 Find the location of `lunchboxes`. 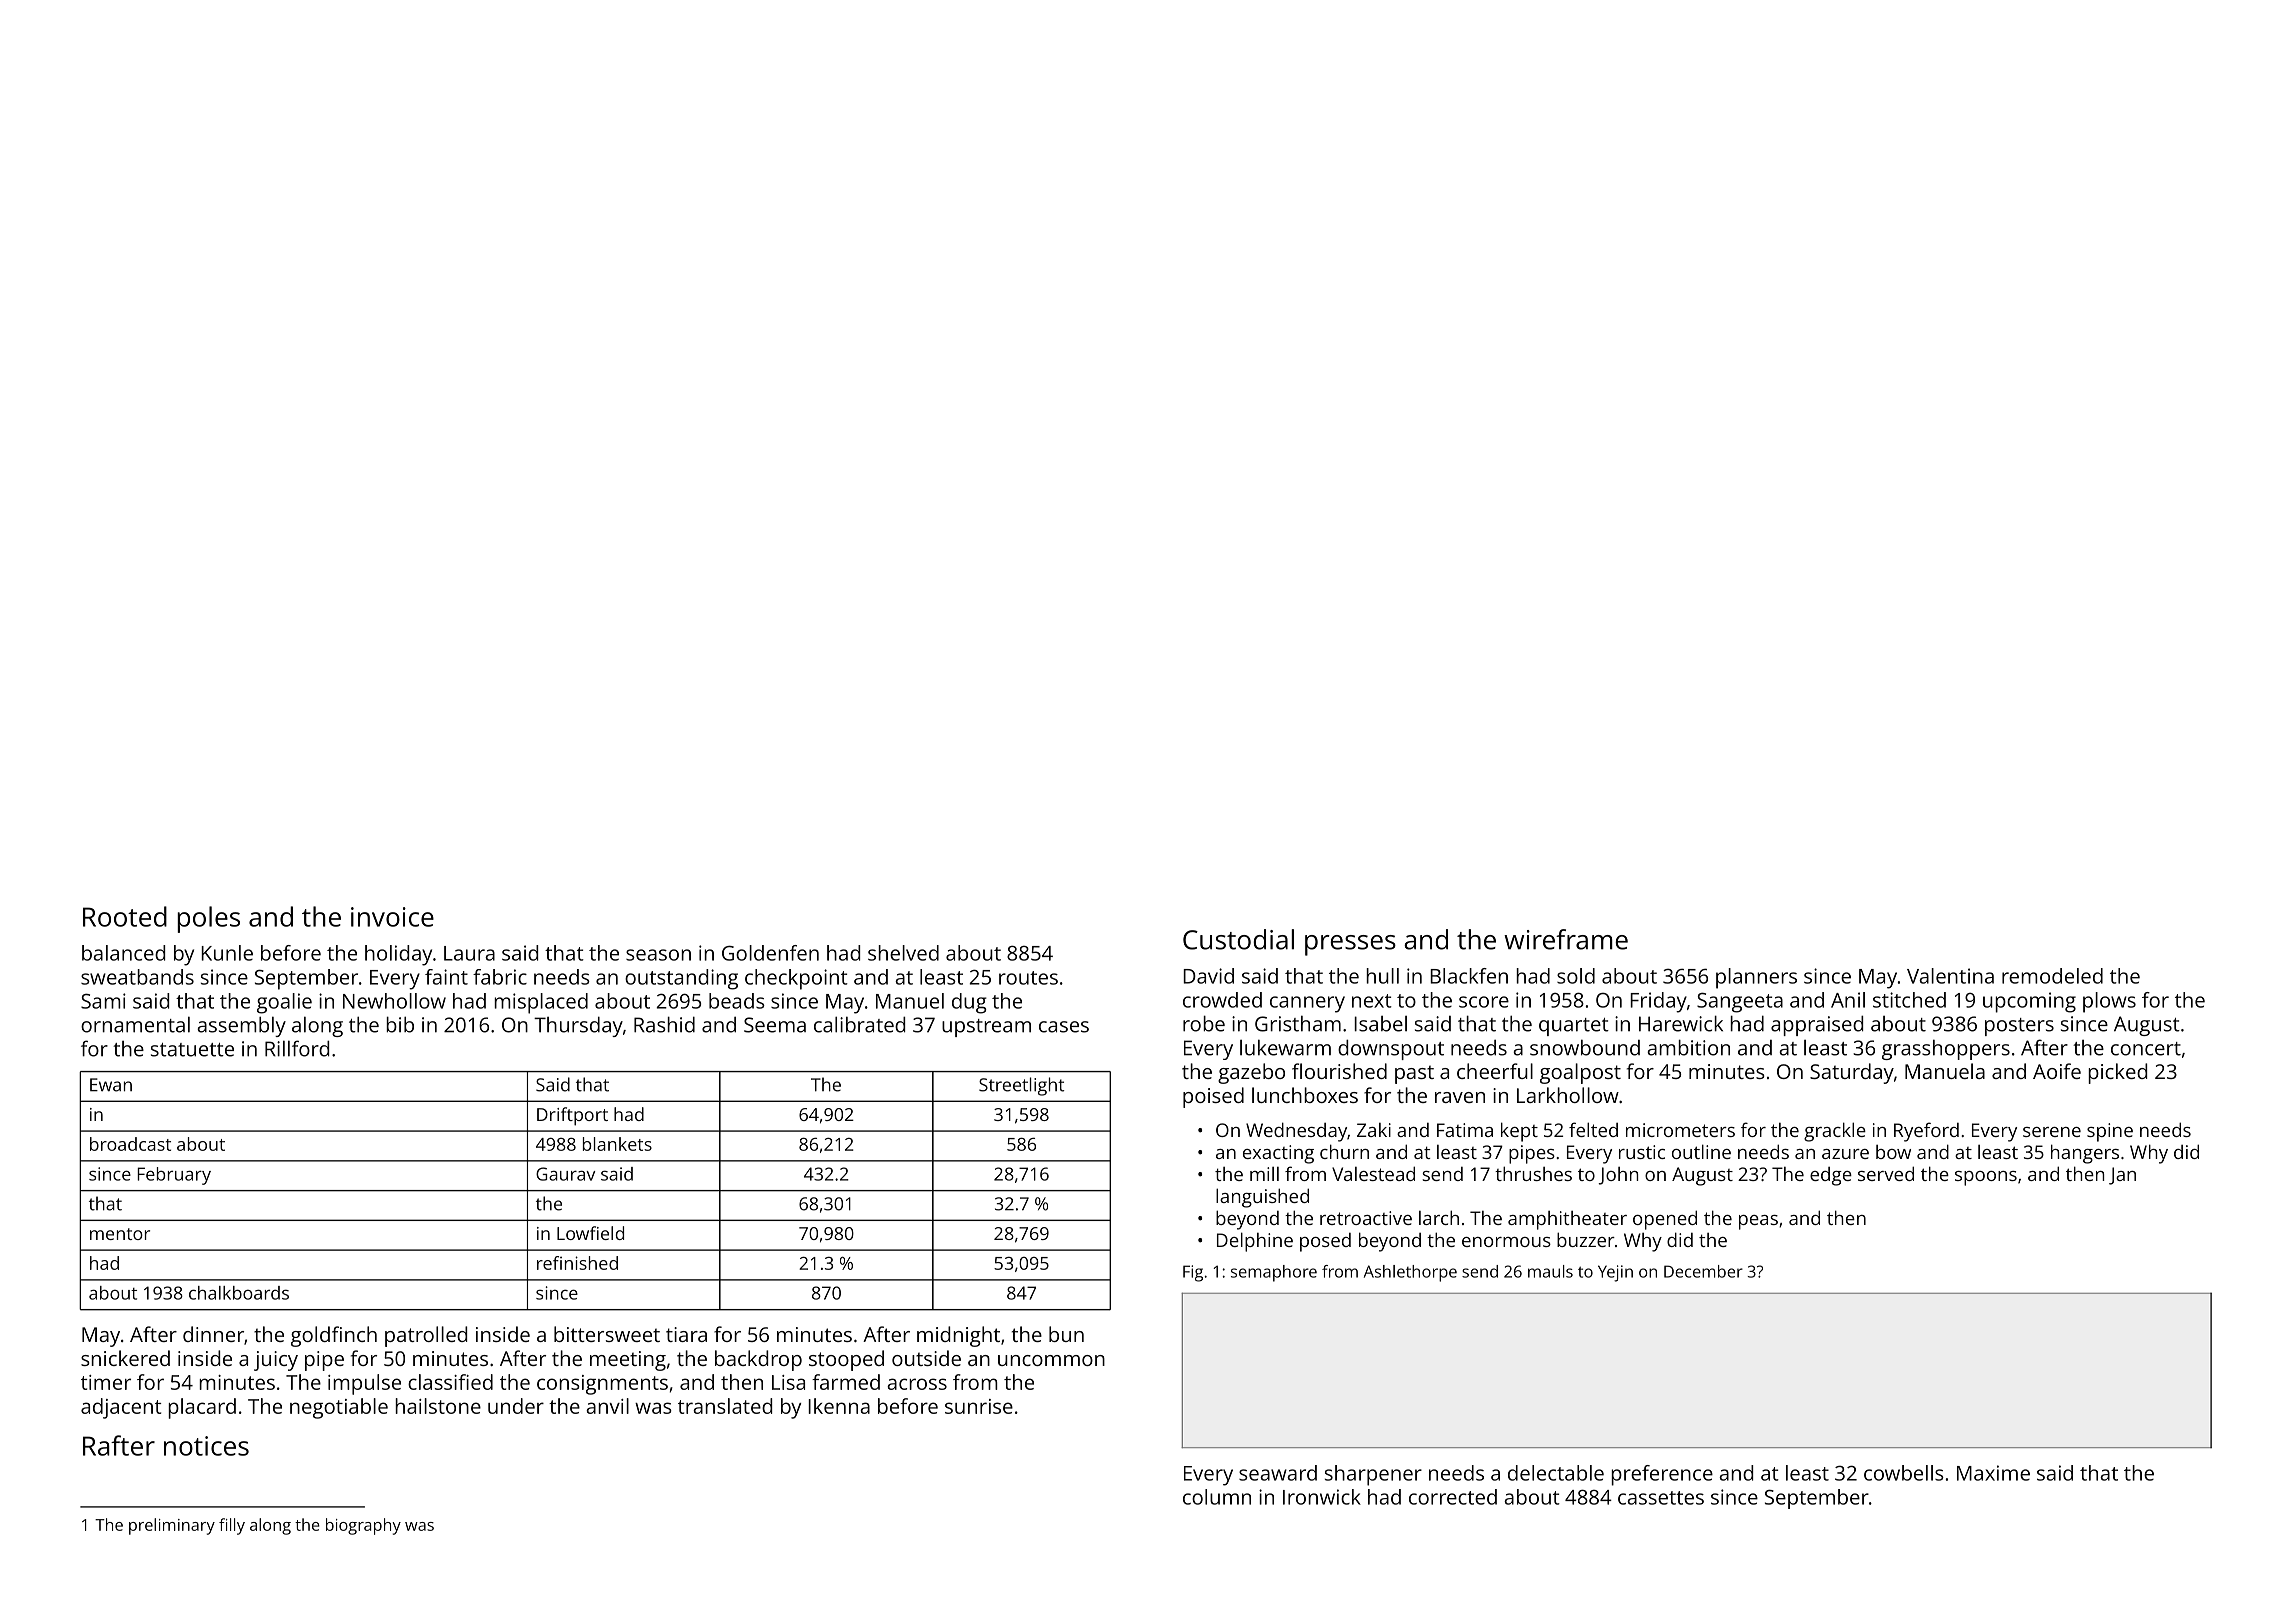

lunchboxes is located at coordinates (1305, 1095).
